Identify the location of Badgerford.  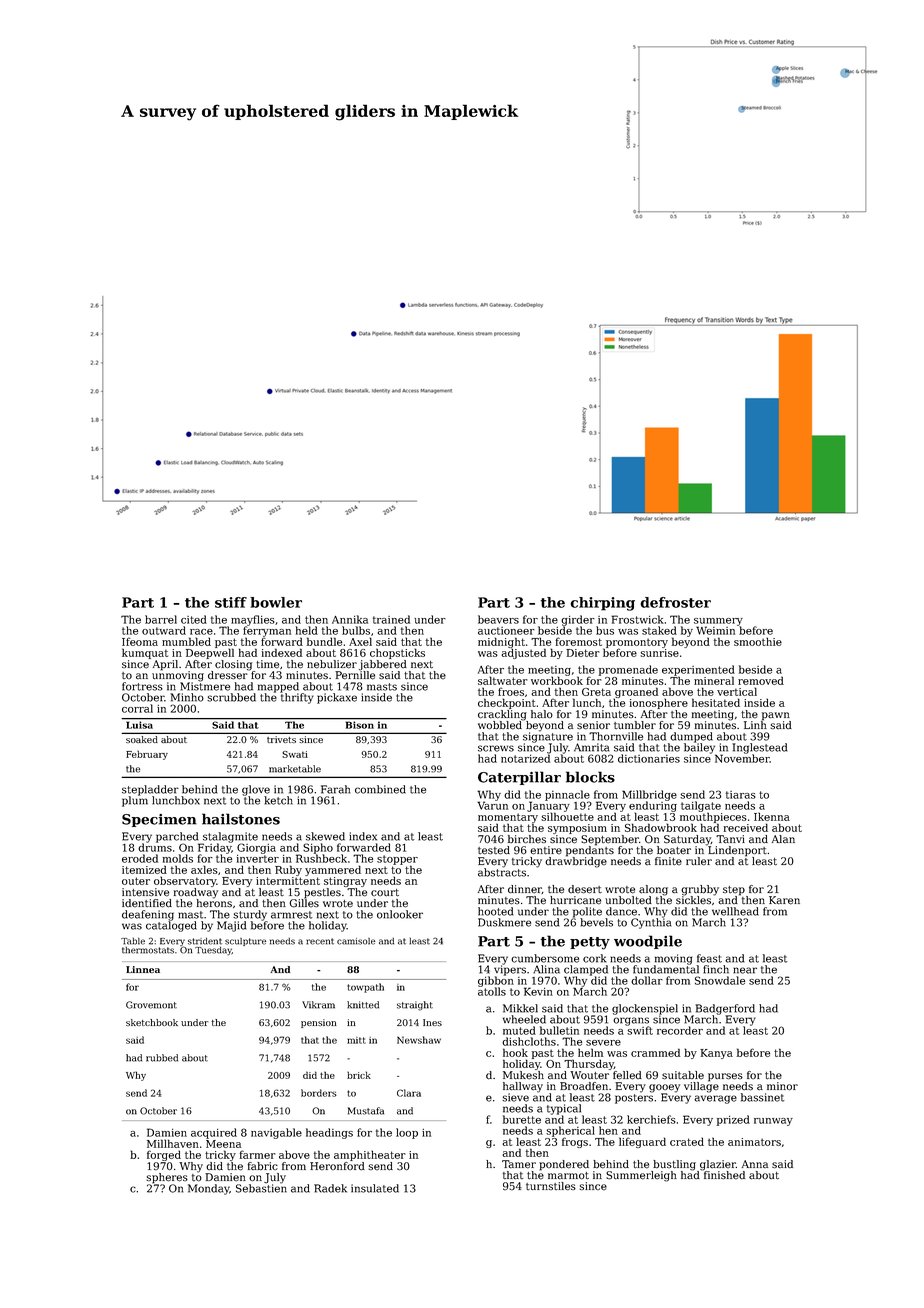
(725, 1009).
